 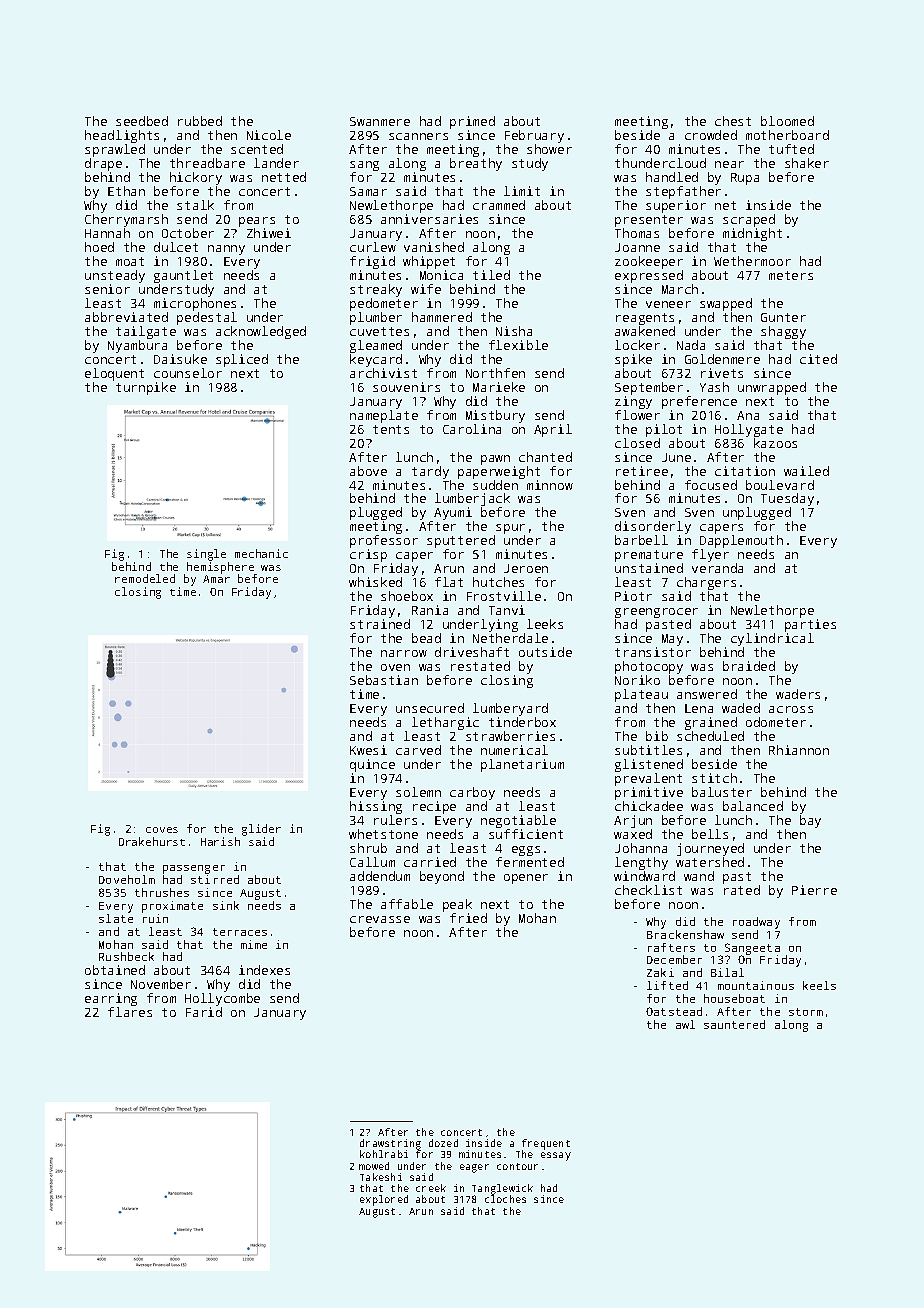 What do you see at coordinates (468, 918) in the screenshot?
I see `fried` at bounding box center [468, 918].
